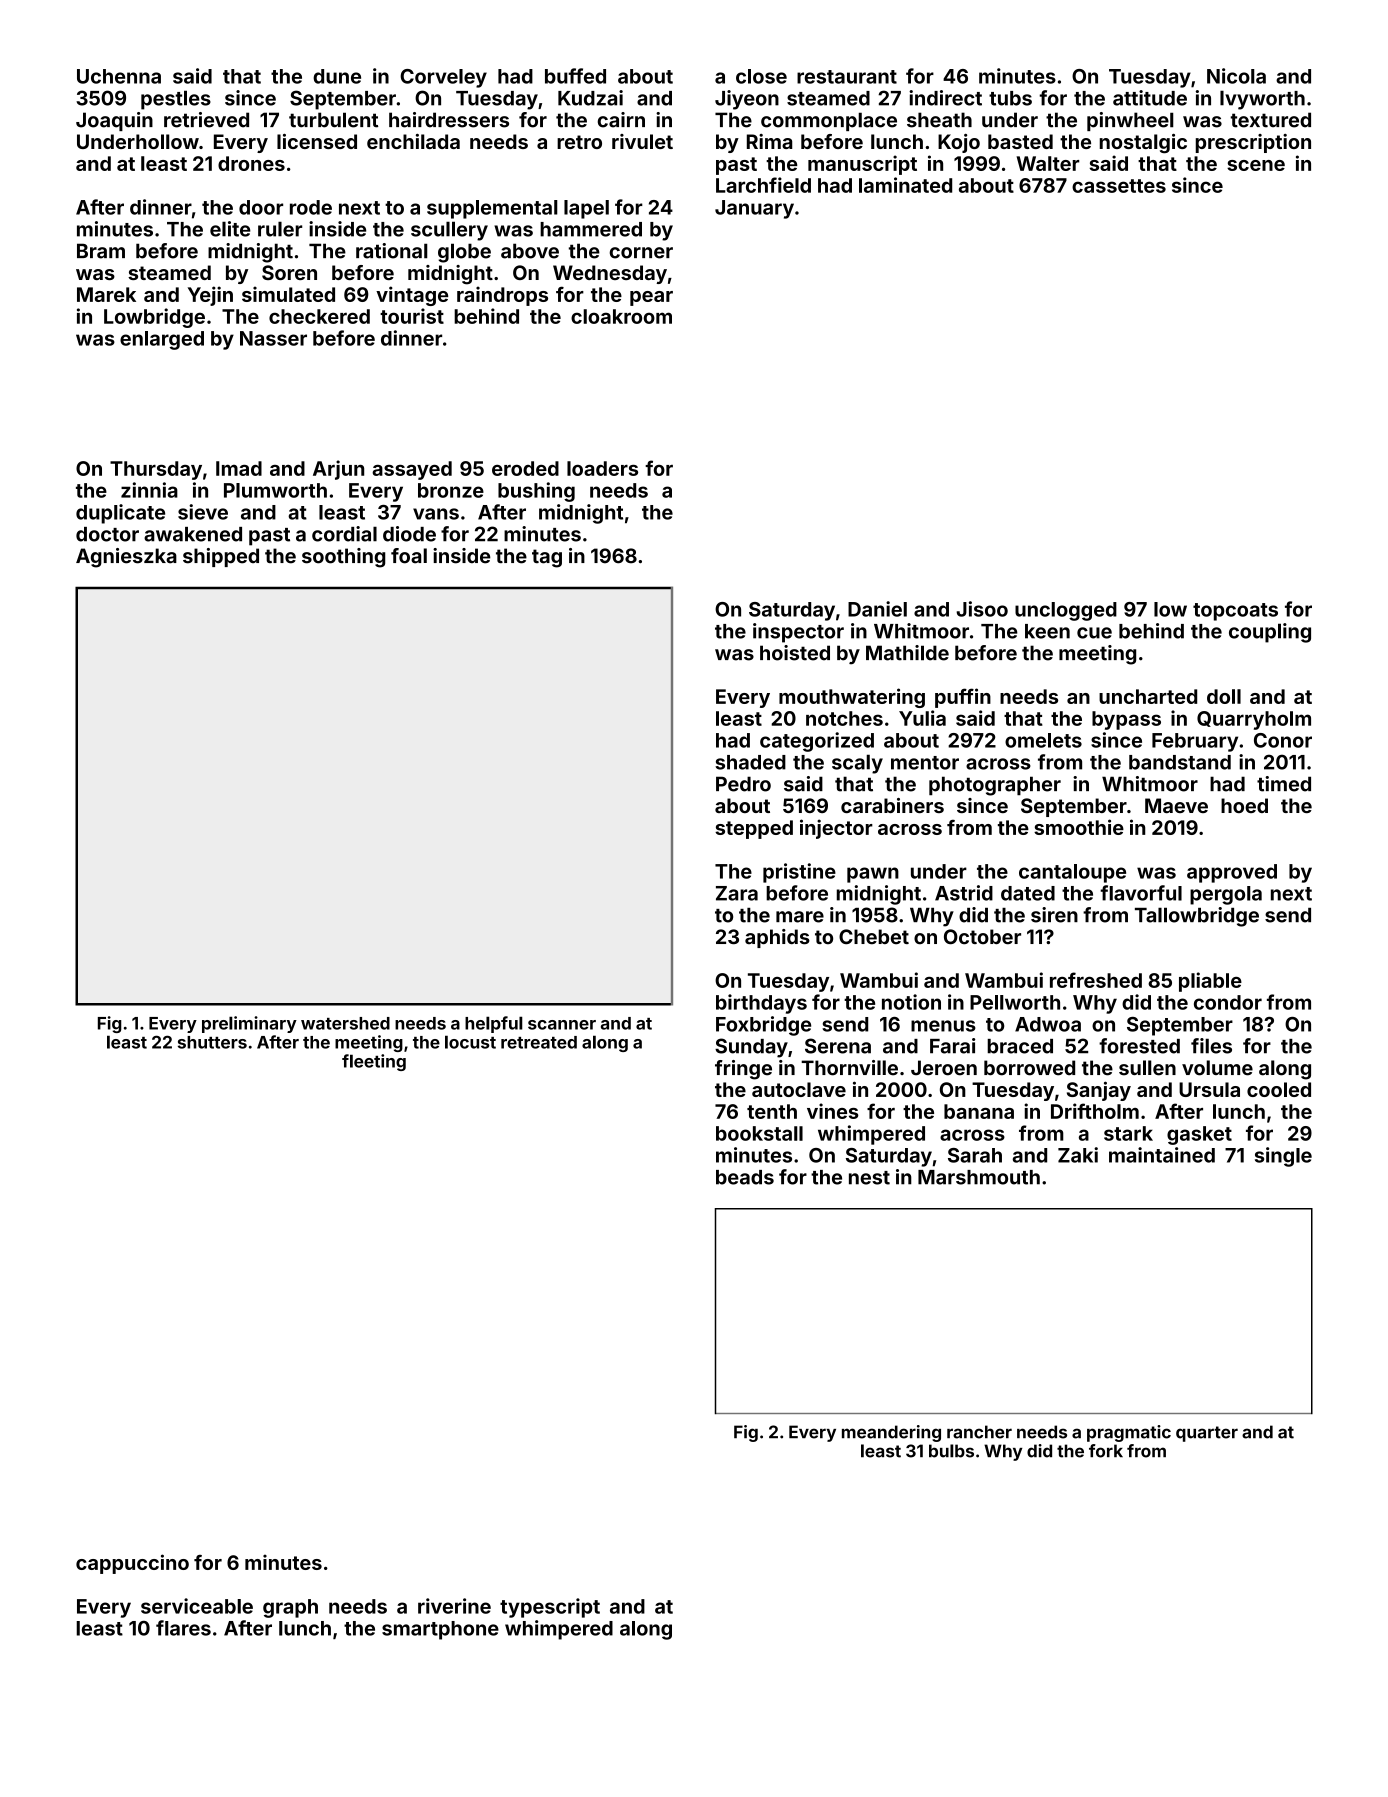 Image resolution: width=1388 pixels, height=1797 pixels. What do you see at coordinates (126, 558) in the screenshot?
I see `Agnieszka` at bounding box center [126, 558].
